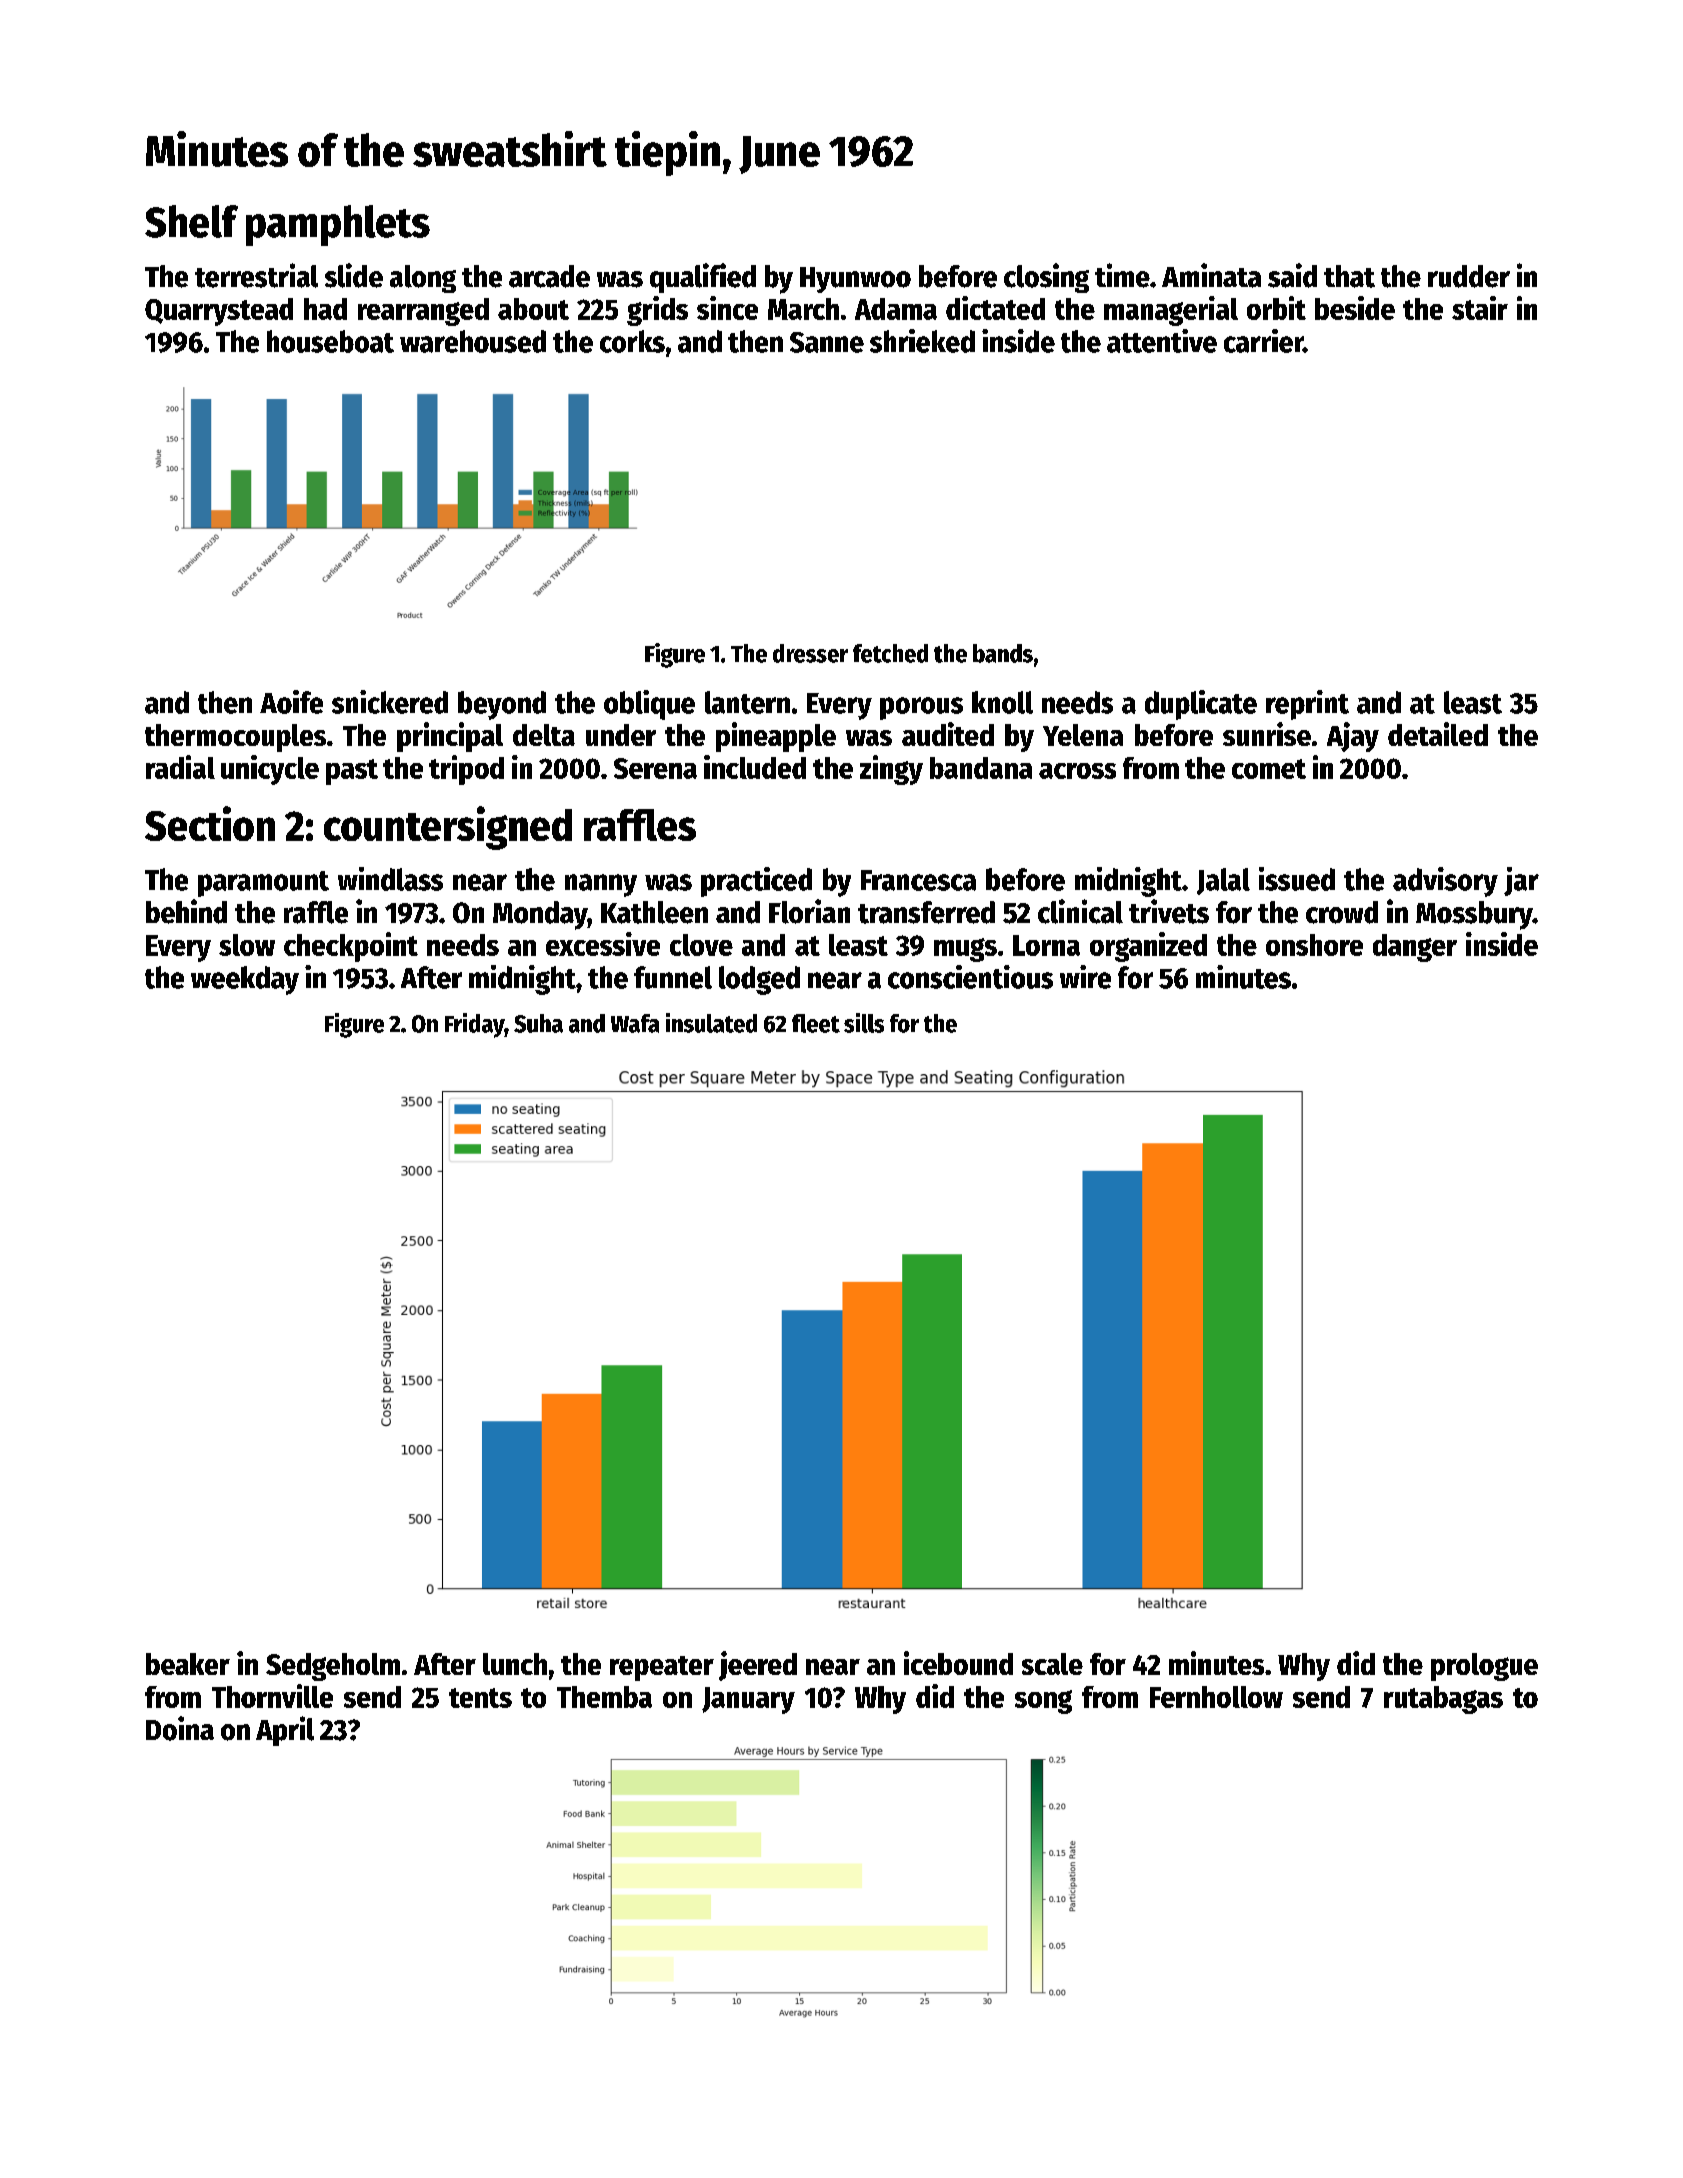  Describe the element at coordinates (1484, 1667) in the screenshot. I see `prologue` at that location.
